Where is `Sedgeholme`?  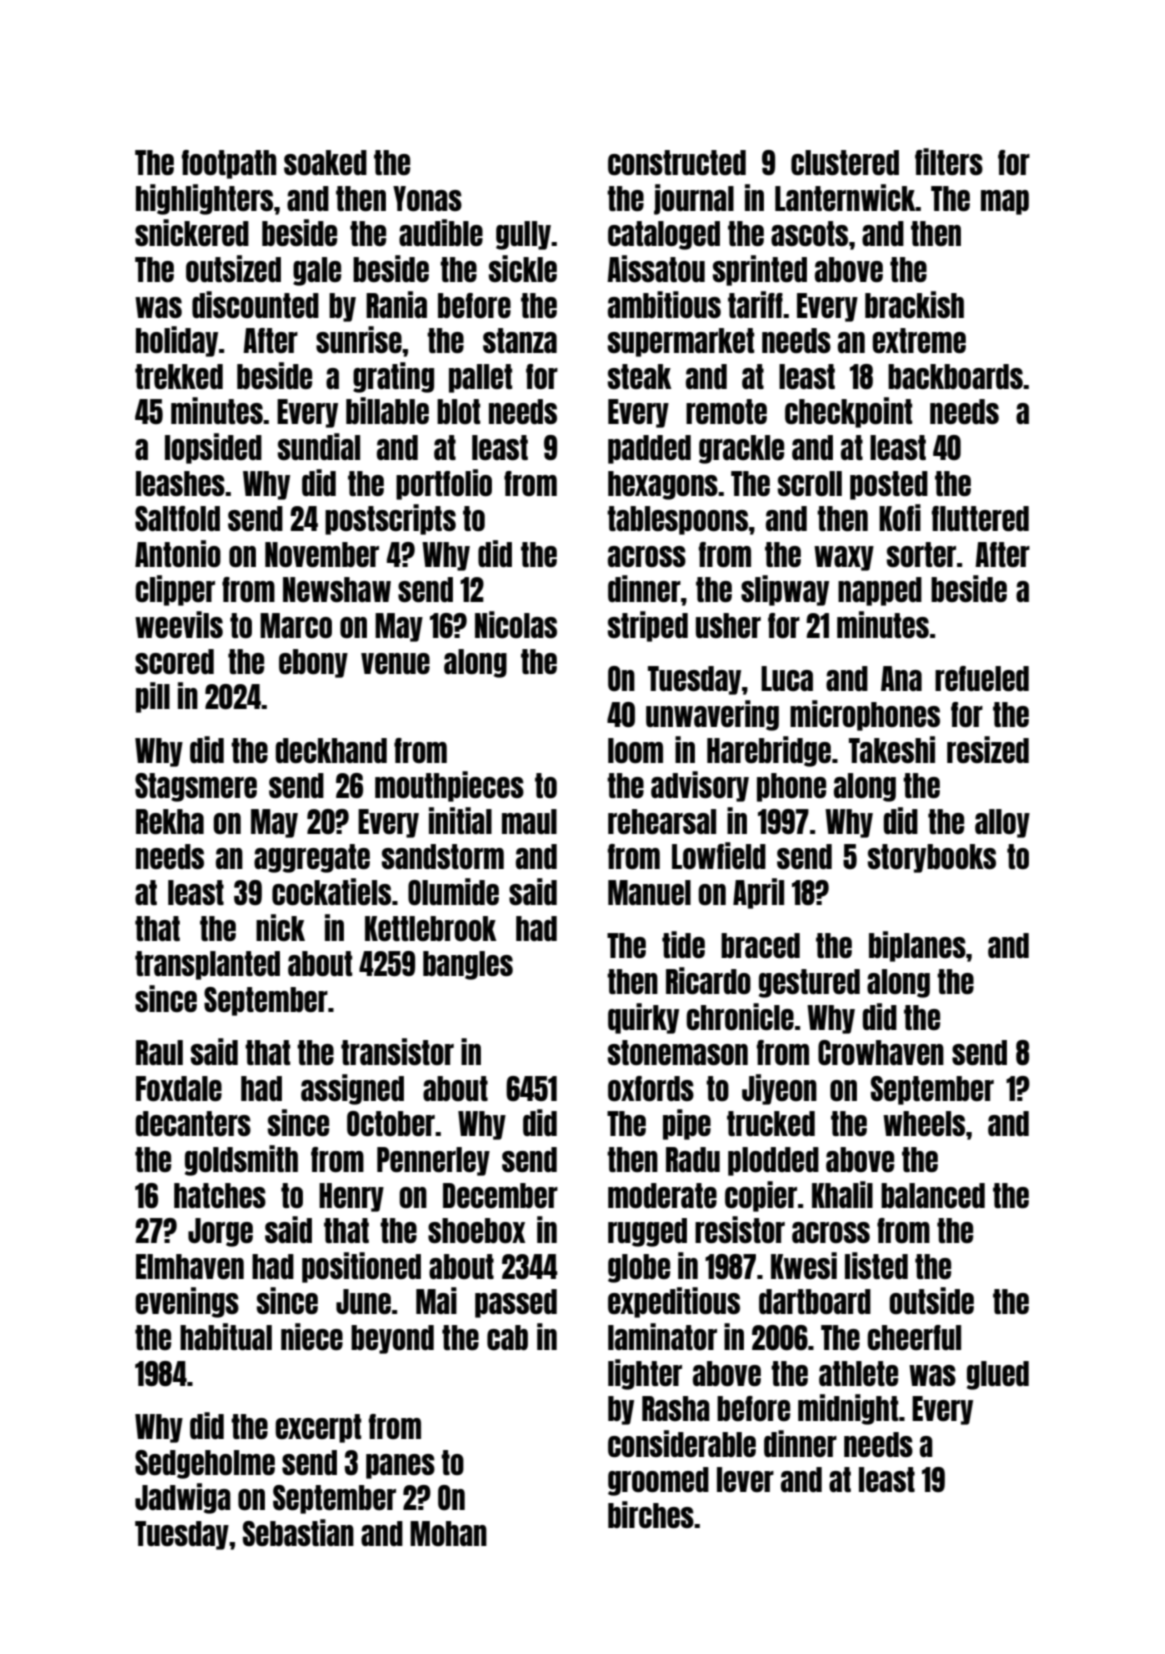
Sedgeholme is located at coordinates (205, 1464).
